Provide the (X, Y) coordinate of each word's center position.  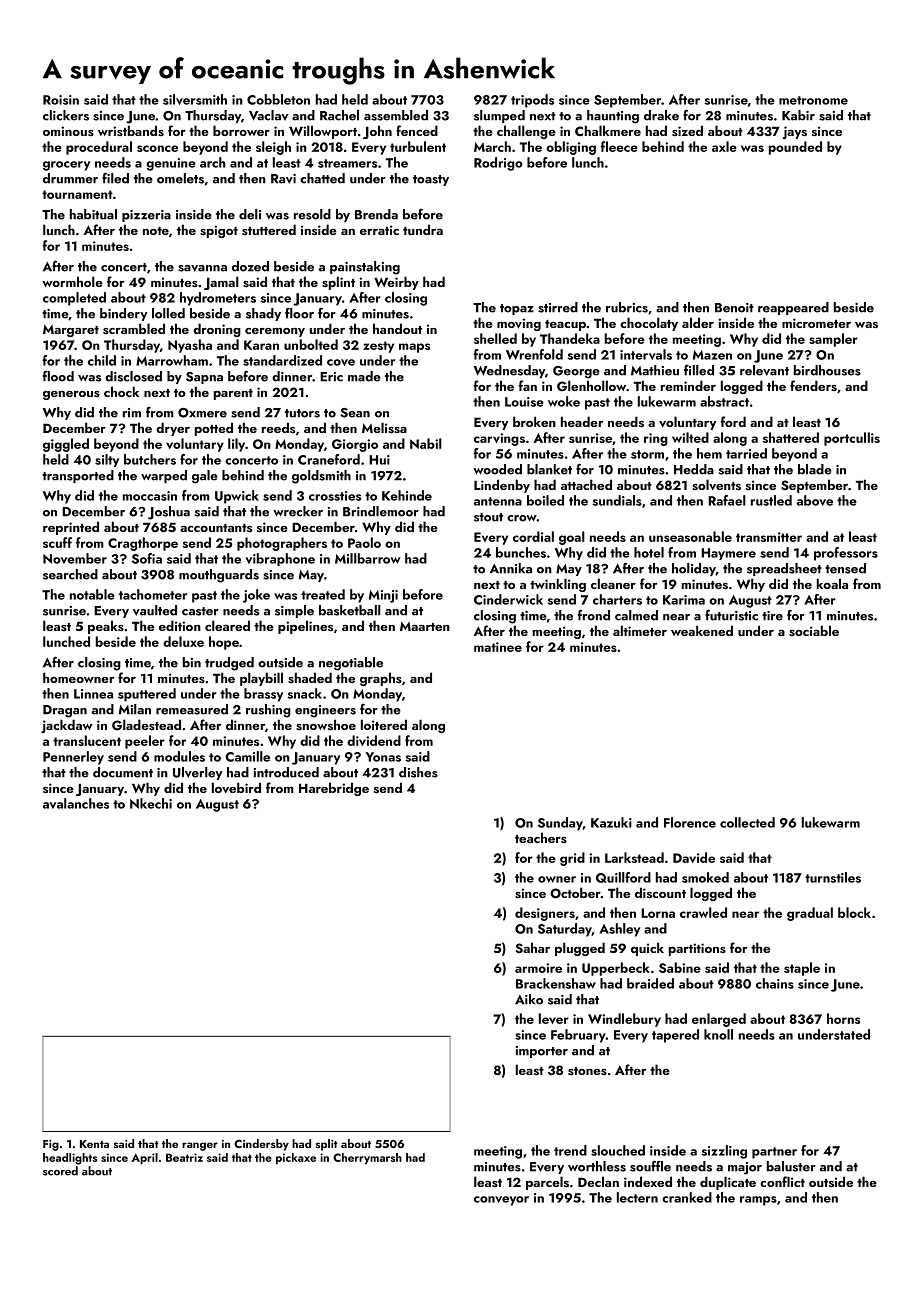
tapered (675, 1036)
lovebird (236, 788)
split (327, 1145)
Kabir (798, 115)
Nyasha (190, 346)
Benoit (734, 308)
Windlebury (624, 1020)
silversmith (195, 99)
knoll (718, 1034)
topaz (517, 309)
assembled (396, 115)
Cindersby (261, 1145)
